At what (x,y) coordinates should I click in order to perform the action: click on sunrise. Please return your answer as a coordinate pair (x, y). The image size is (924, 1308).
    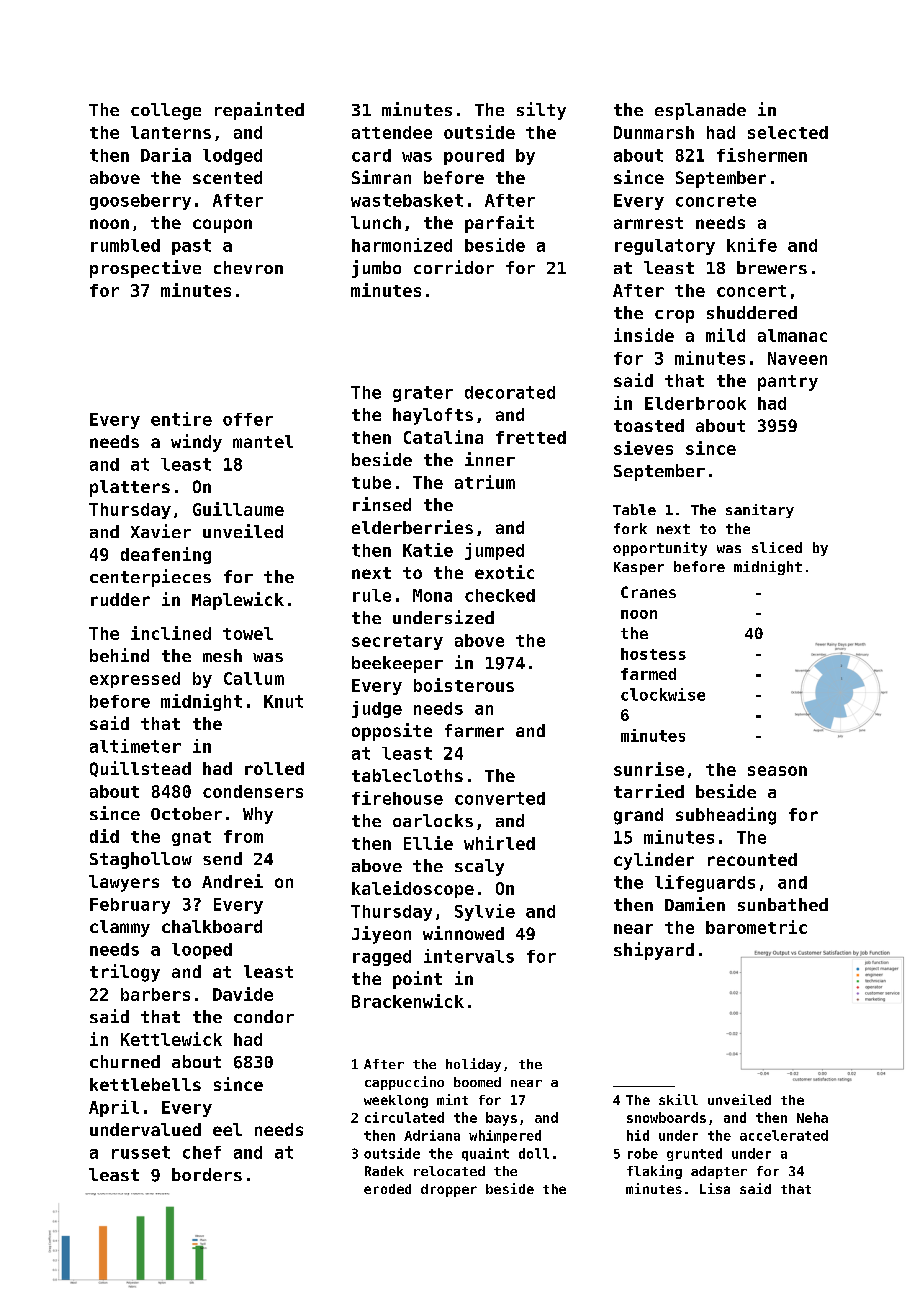
    Looking at the image, I should click on (649, 769).
